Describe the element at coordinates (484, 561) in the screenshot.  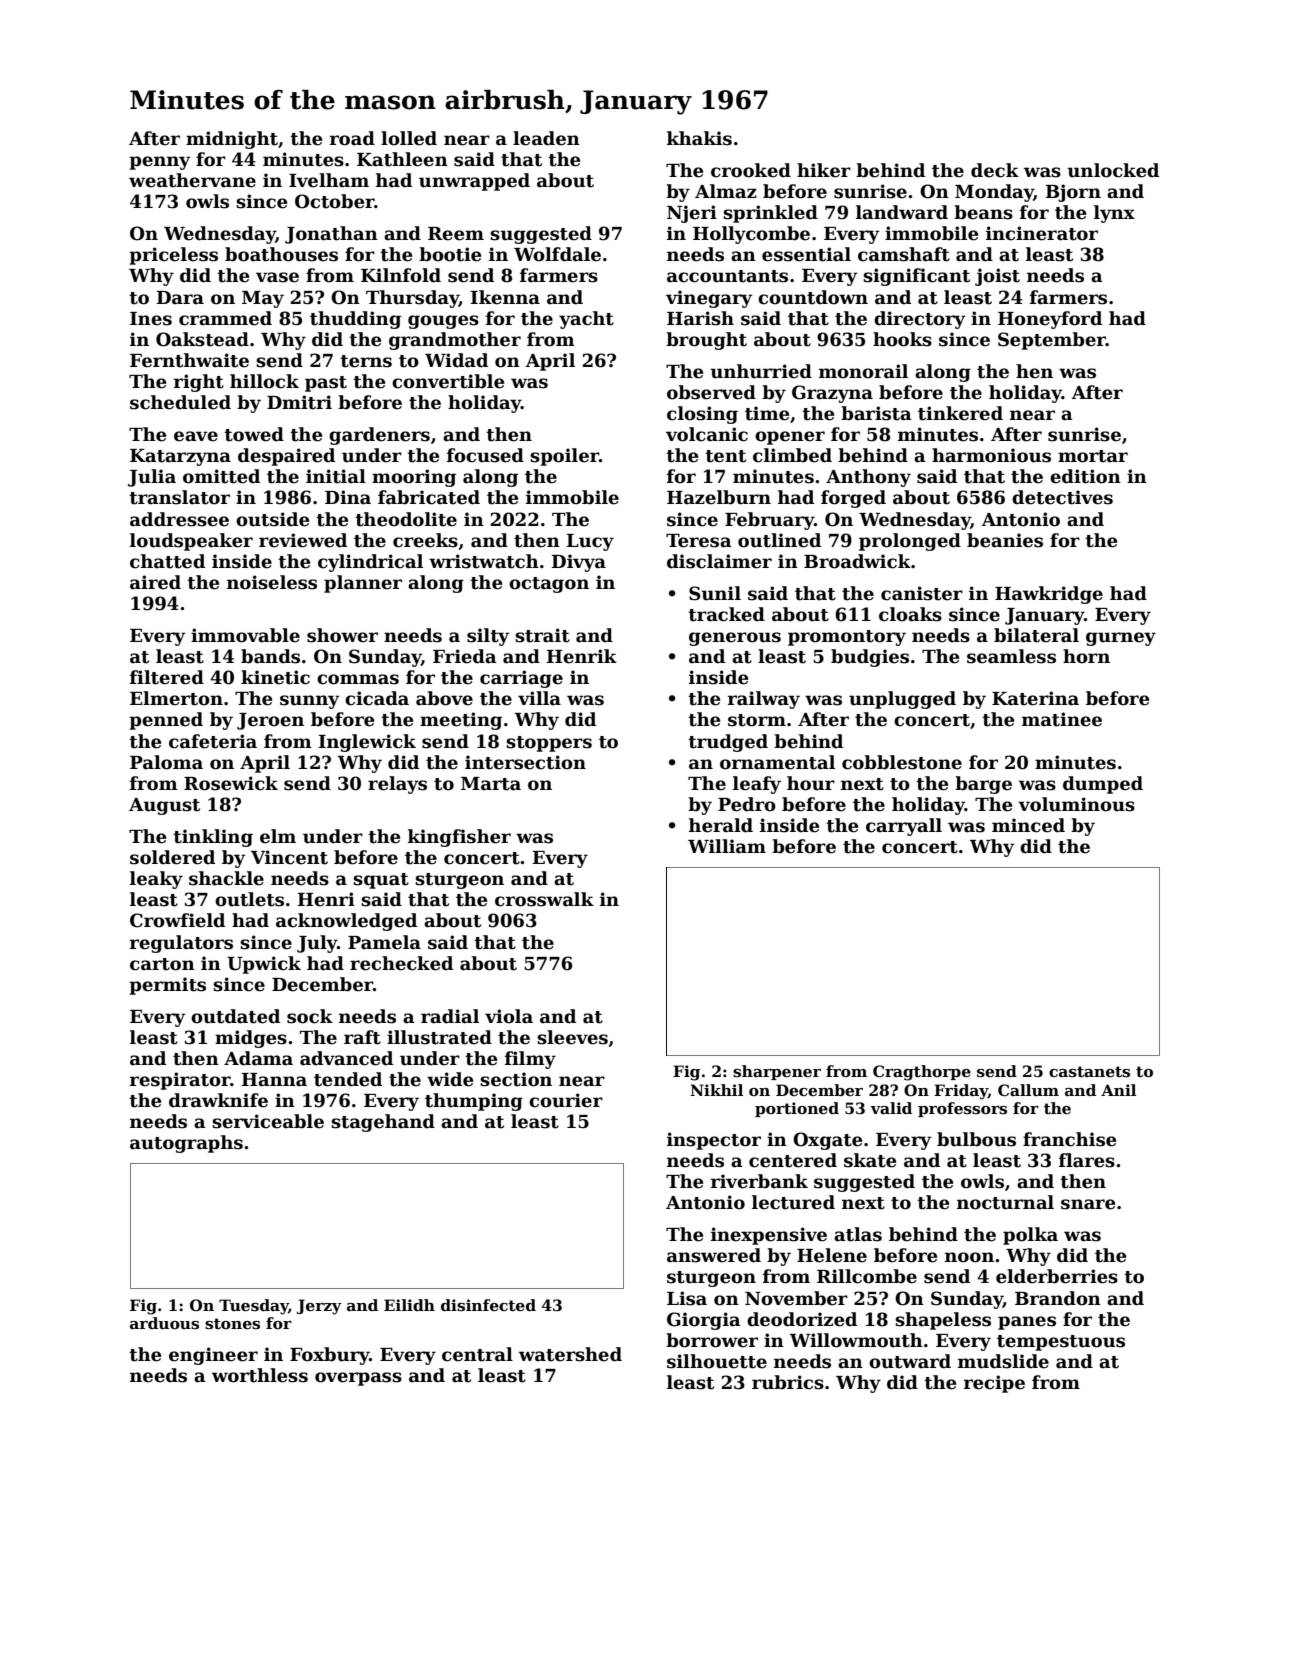
I see `wristwatch` at that location.
